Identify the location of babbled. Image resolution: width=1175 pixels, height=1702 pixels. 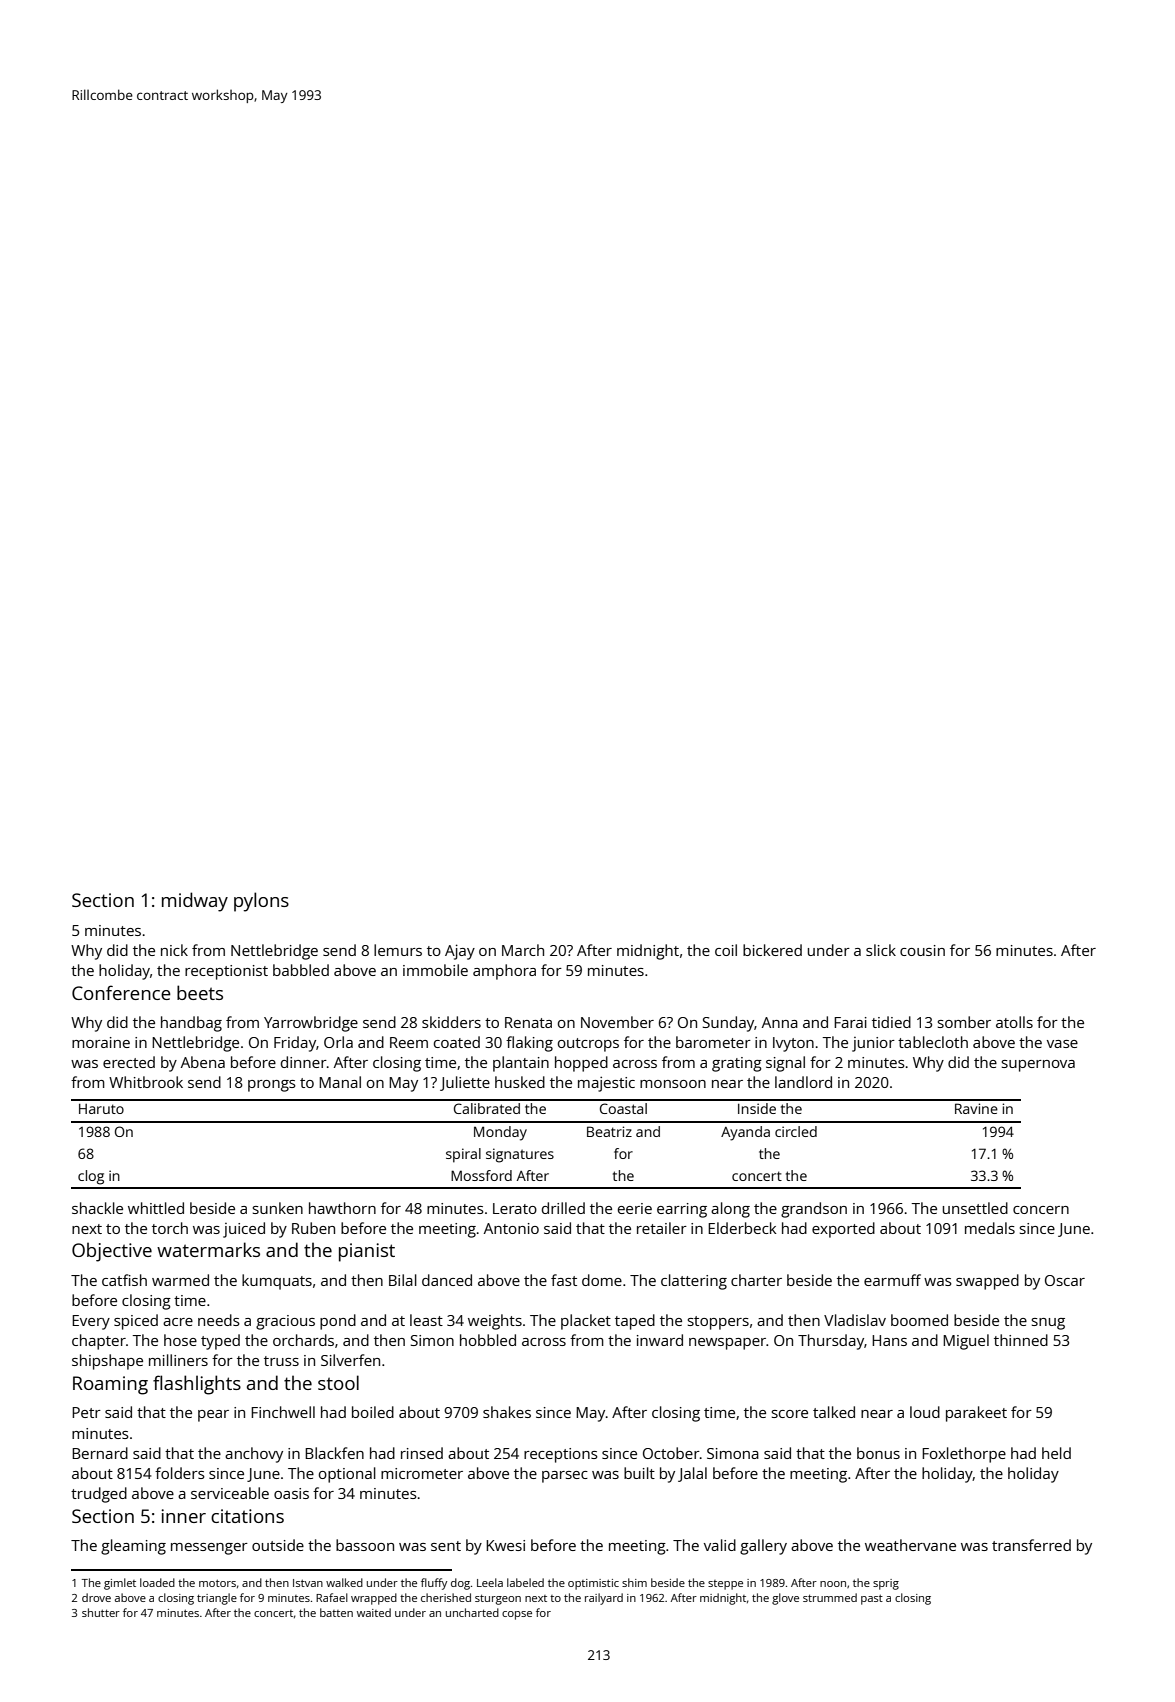
(301, 970).
